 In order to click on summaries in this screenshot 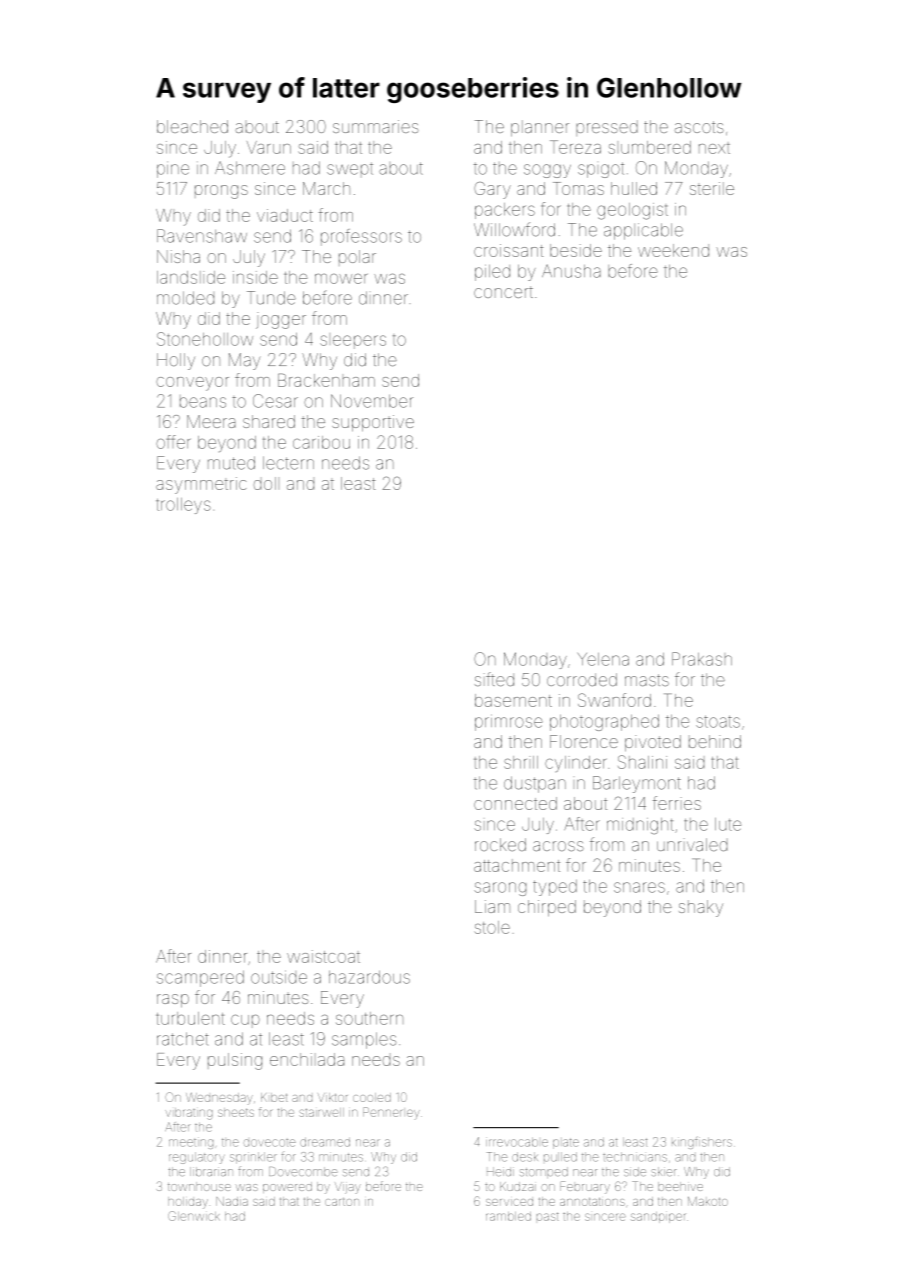, I will do `click(376, 126)`.
